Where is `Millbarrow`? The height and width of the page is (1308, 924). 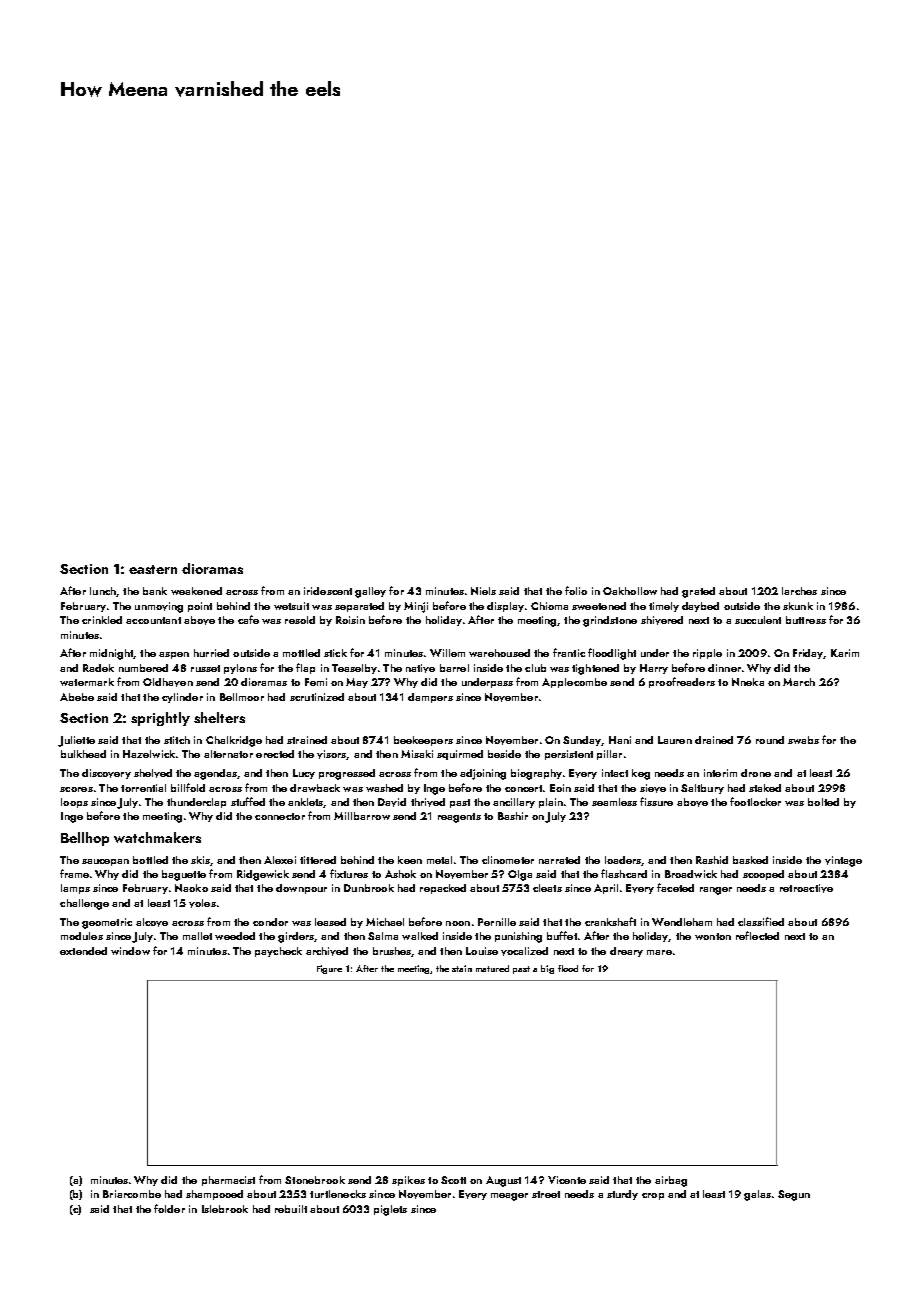
Millbarrow is located at coordinates (362, 816).
